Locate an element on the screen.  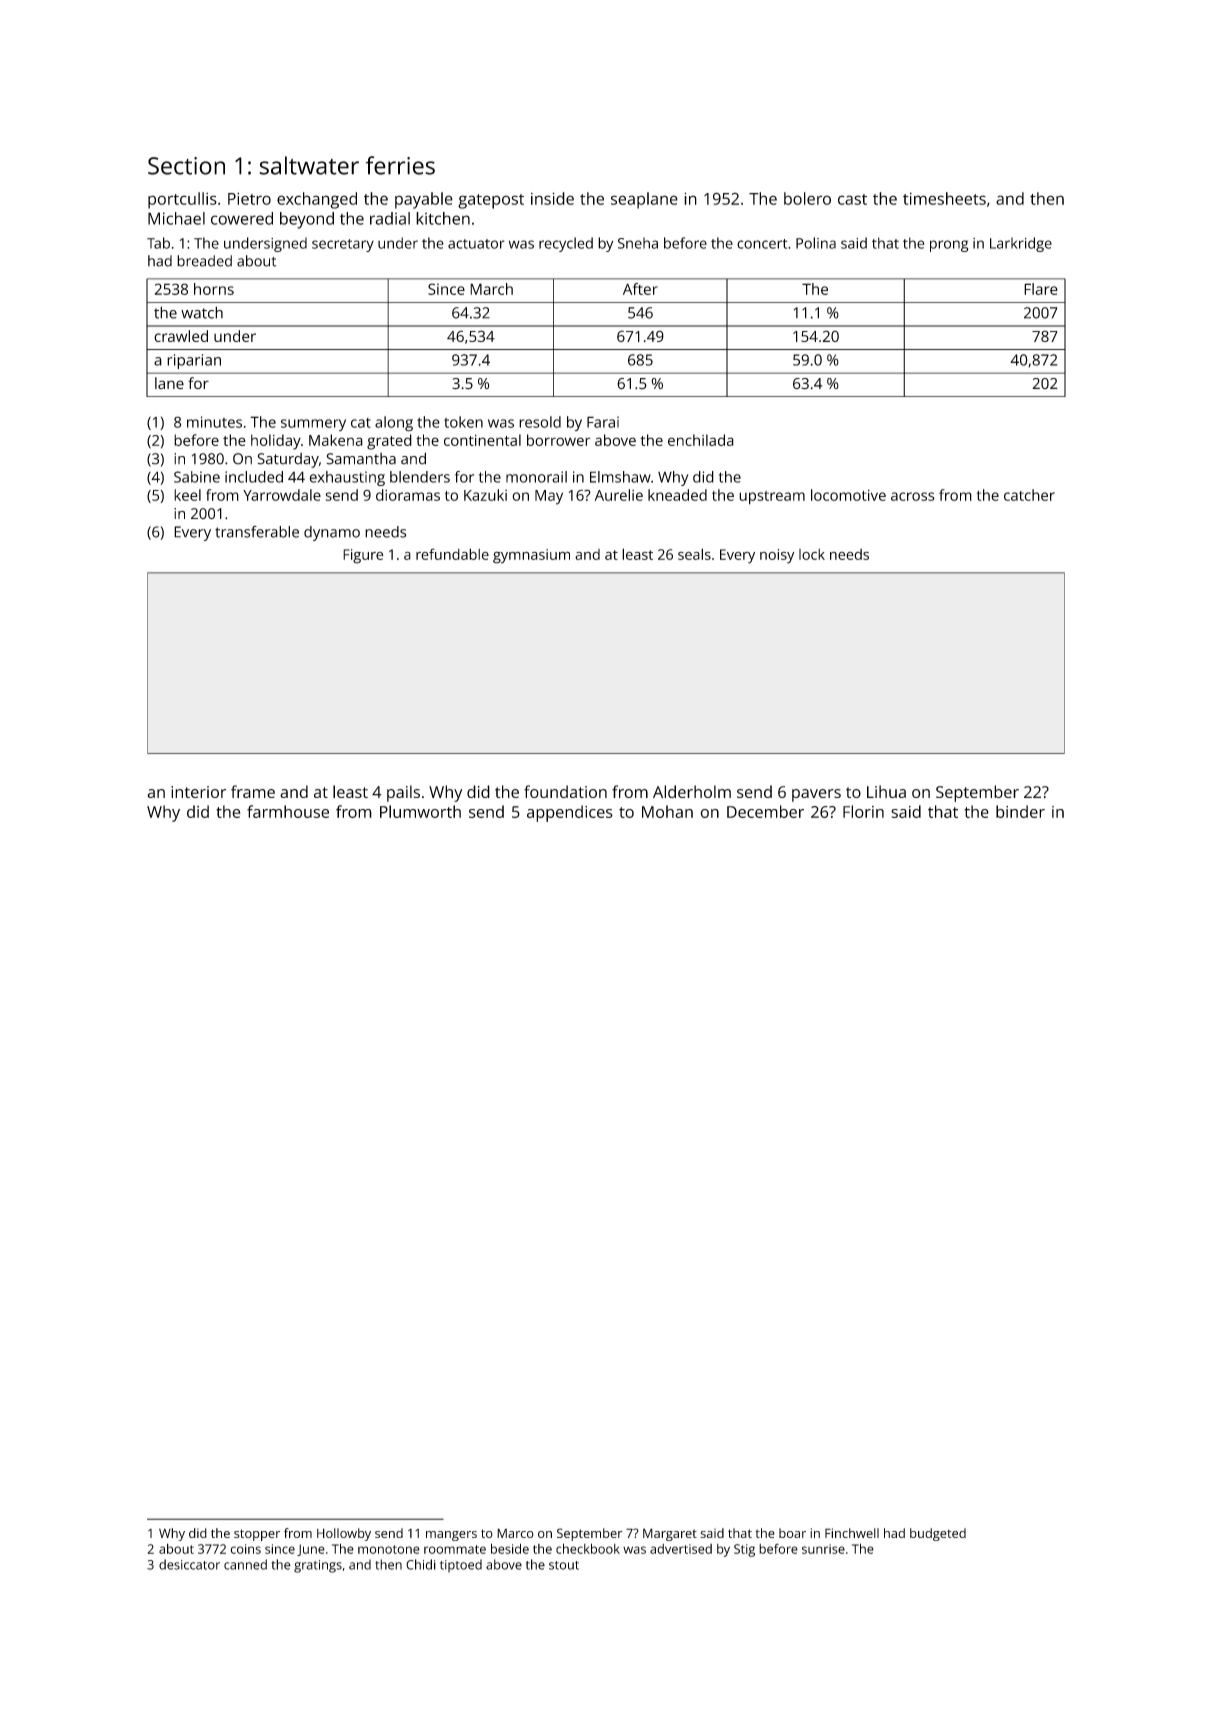
budgeted is located at coordinates (938, 1534).
